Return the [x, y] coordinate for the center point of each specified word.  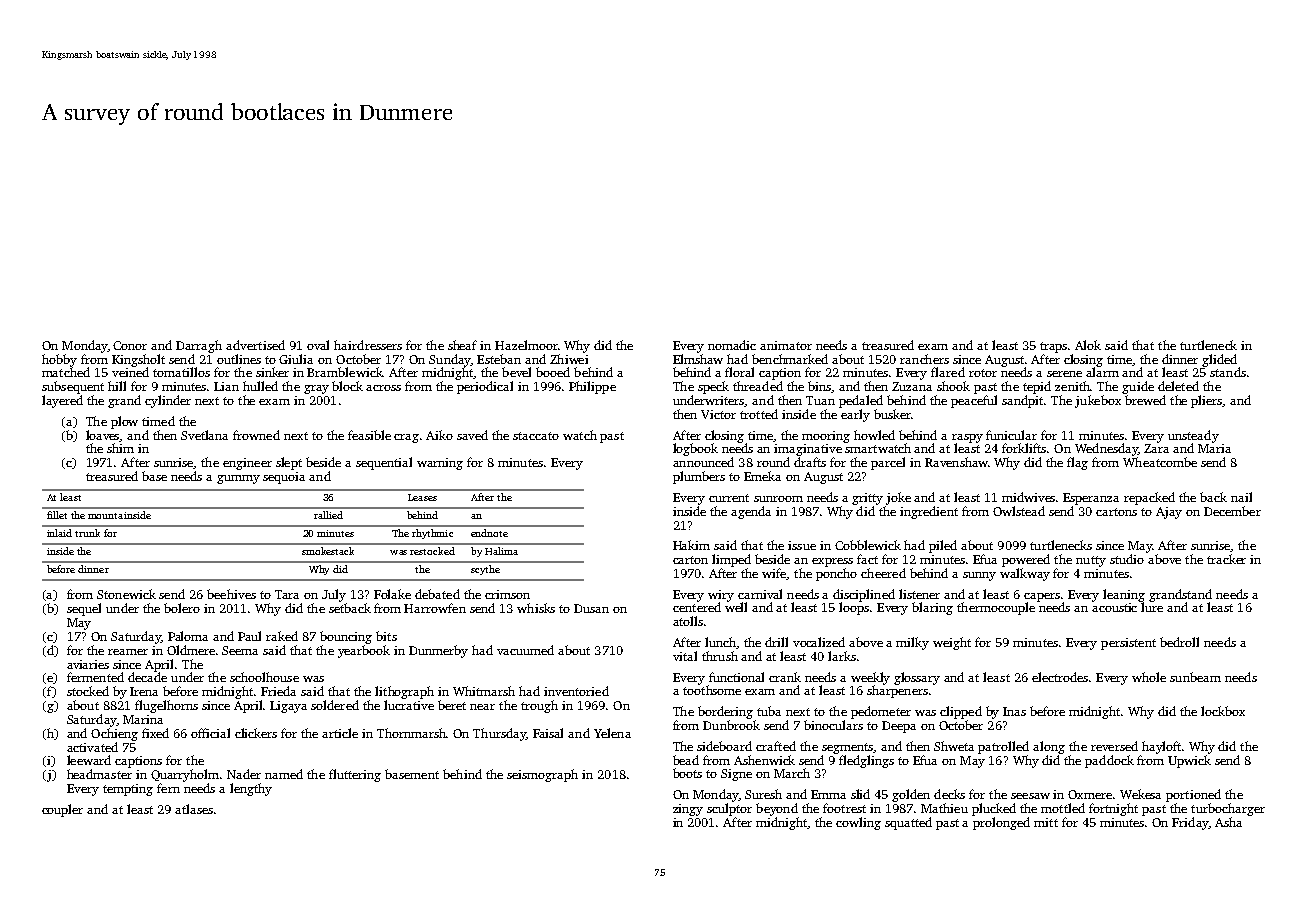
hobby [59, 360]
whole [1149, 677]
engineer [247, 464]
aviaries [88, 664]
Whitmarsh [484, 691]
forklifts [1024, 448]
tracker [1226, 559]
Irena [144, 691]
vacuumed [525, 650]
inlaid [59, 533]
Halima [501, 551]
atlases [194, 809]
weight [952, 643]
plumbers [699, 477]
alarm [1102, 372]
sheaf [462, 345]
